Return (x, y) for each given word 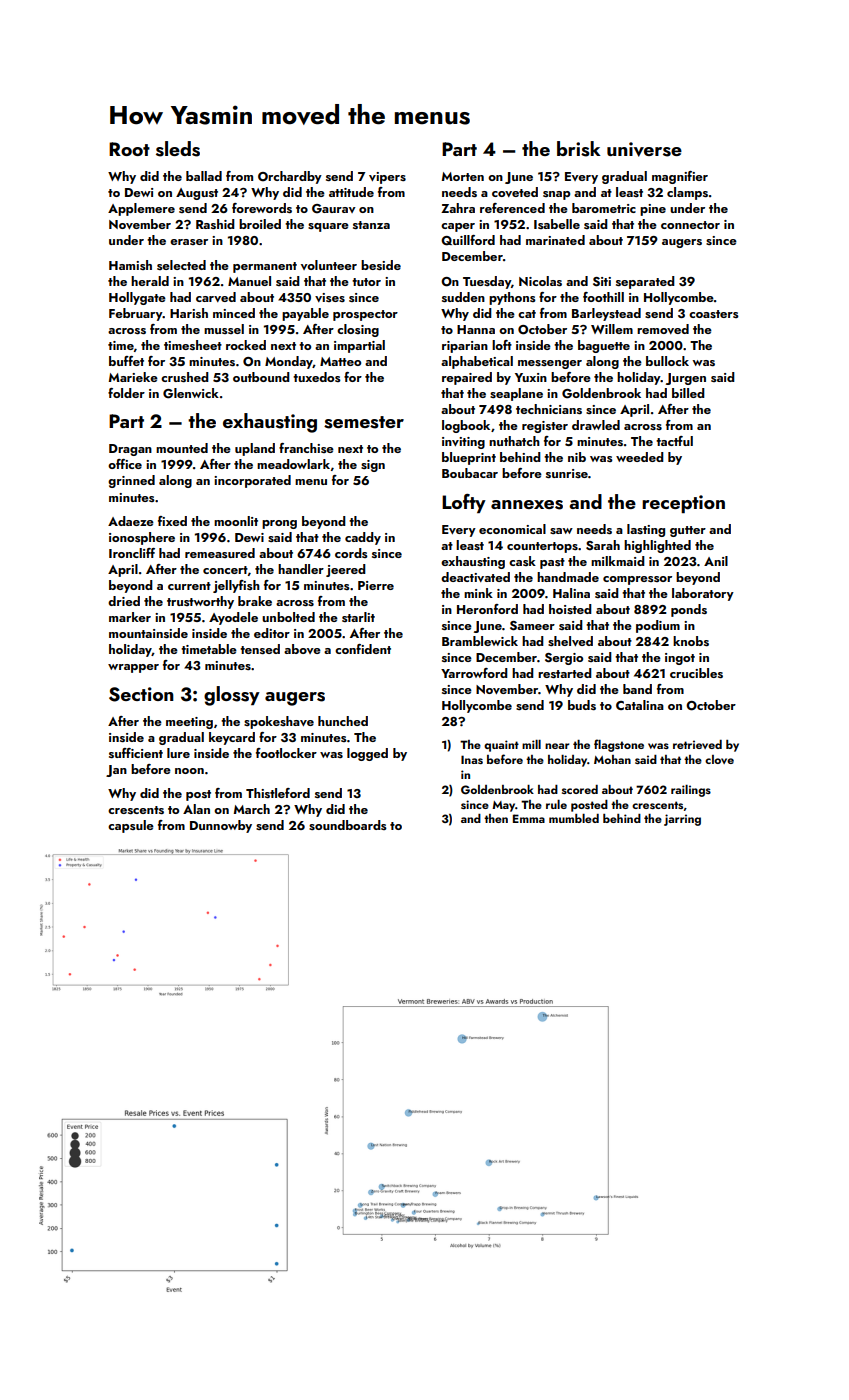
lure (178, 753)
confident (363, 649)
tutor (366, 282)
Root (129, 149)
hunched (343, 721)
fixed (172, 521)
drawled (596, 425)
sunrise (567, 473)
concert (225, 570)
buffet (126, 361)
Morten (463, 176)
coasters (714, 314)
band (637, 689)
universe (644, 149)
